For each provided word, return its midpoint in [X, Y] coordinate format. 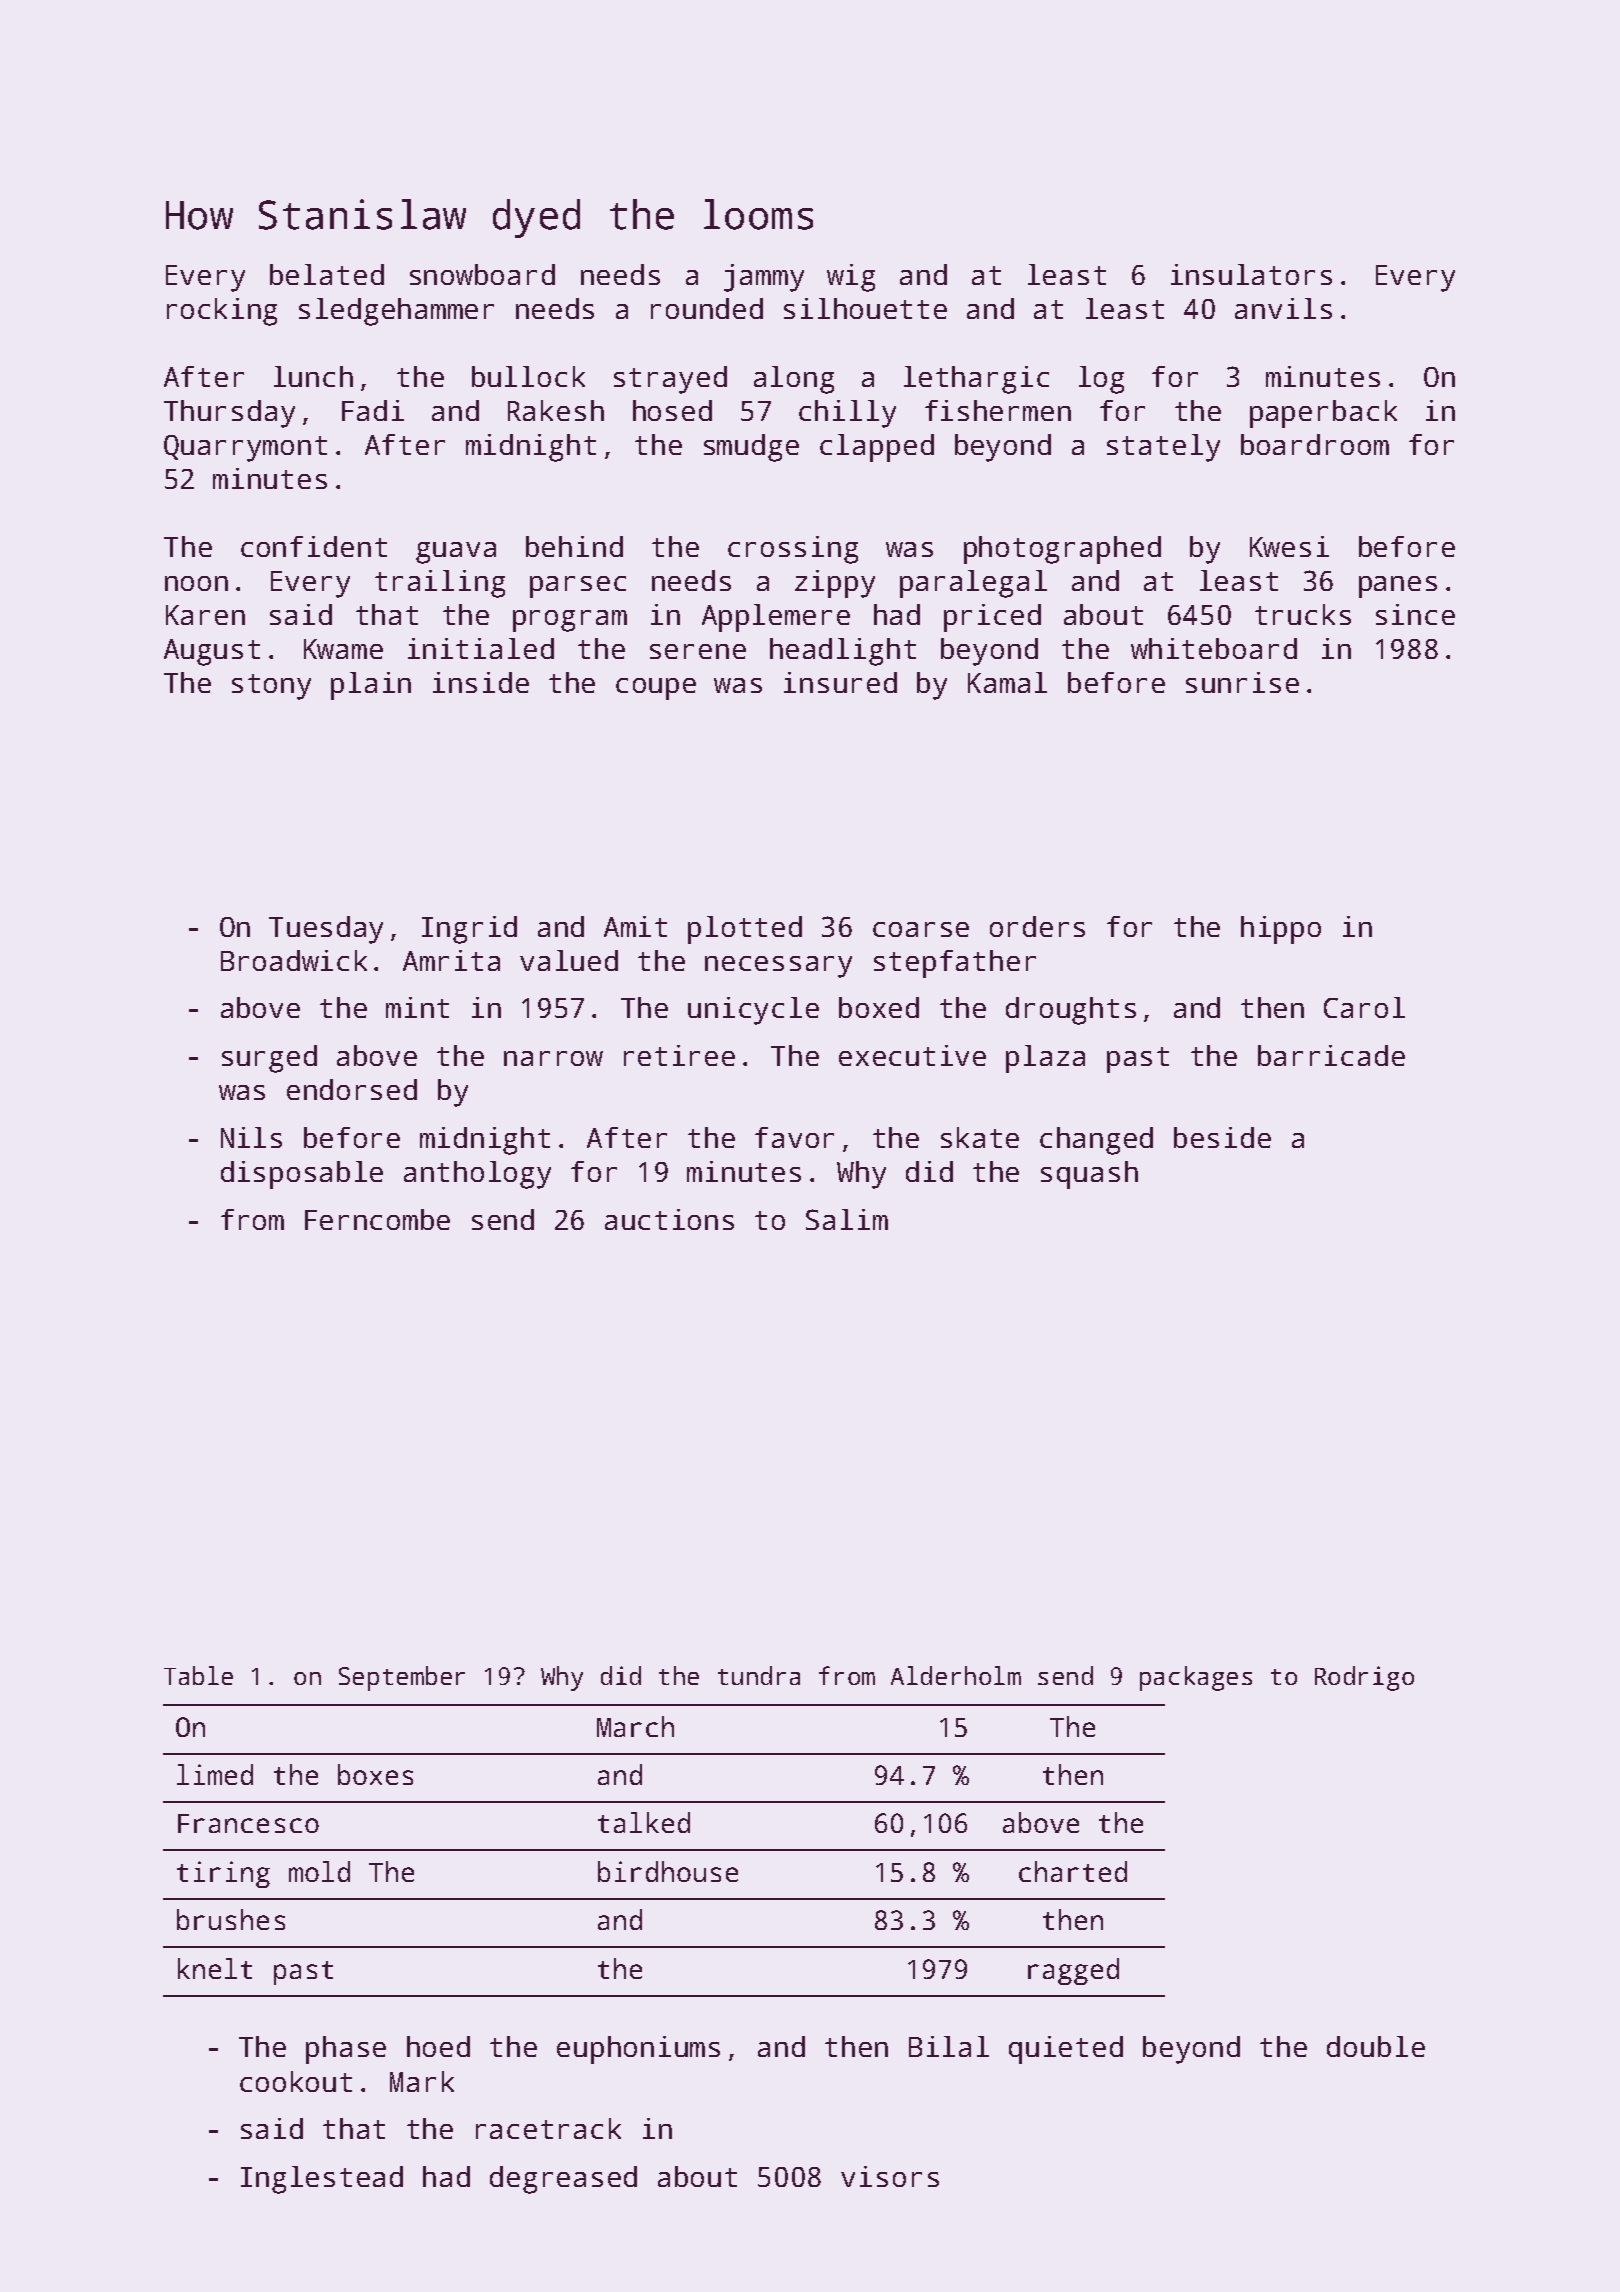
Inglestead [322, 2180]
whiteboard [1214, 648]
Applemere [776, 618]
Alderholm [956, 1675]
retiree [679, 1055]
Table [198, 1675]
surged [269, 1059]
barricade [1331, 1055]
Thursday [229, 414]
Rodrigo [1364, 1678]
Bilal [949, 2046]
